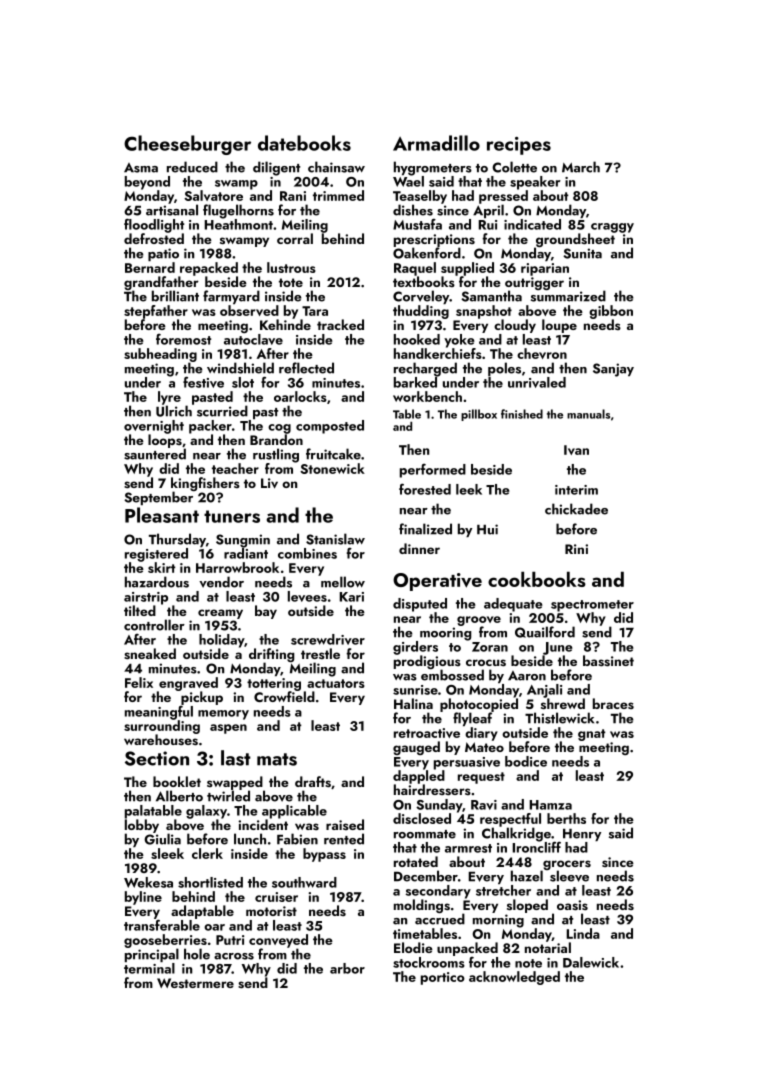  Describe the element at coordinates (425, 529) in the page. I see `finalized` at that location.
